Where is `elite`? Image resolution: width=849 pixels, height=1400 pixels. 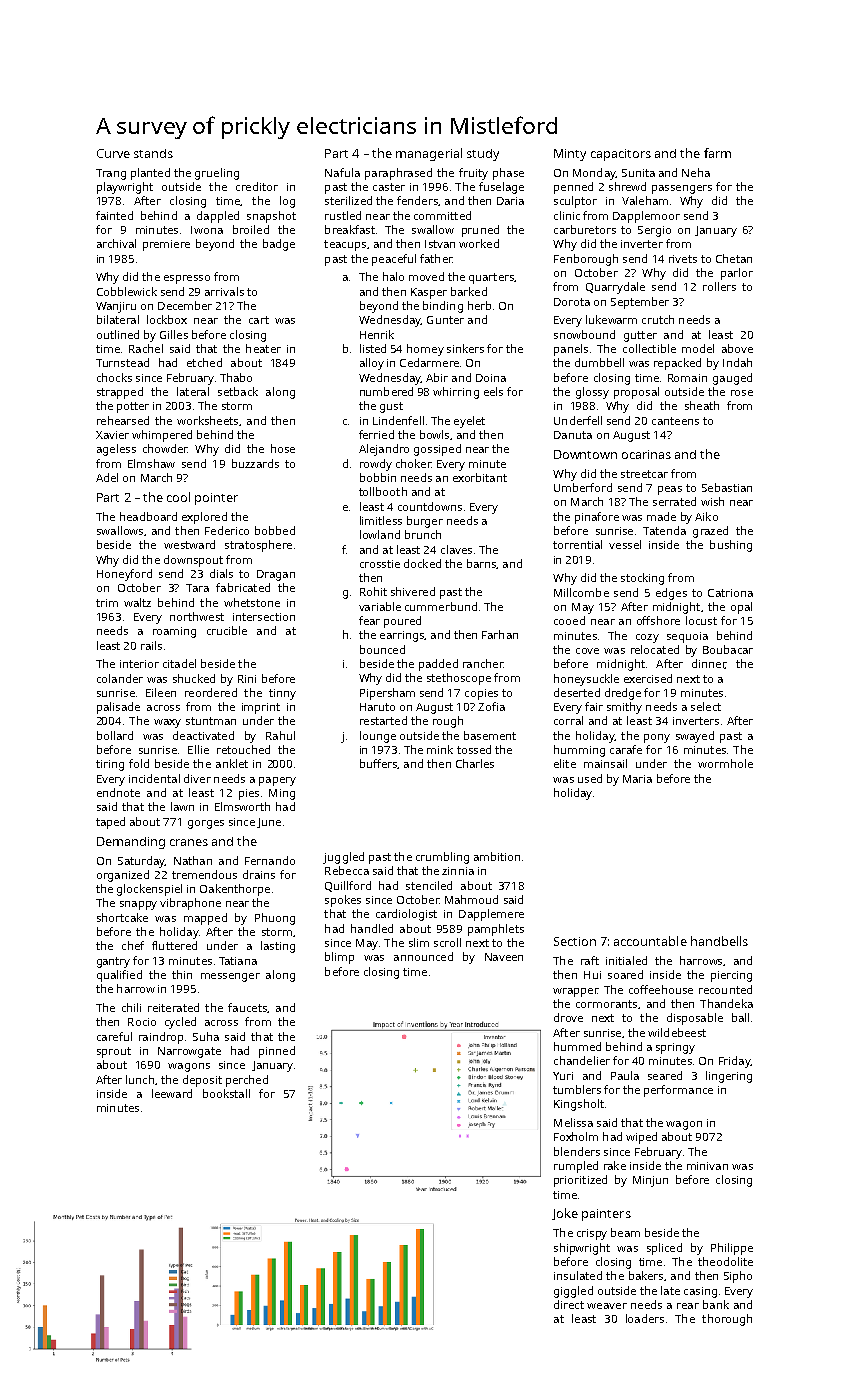
elite is located at coordinates (565, 763).
